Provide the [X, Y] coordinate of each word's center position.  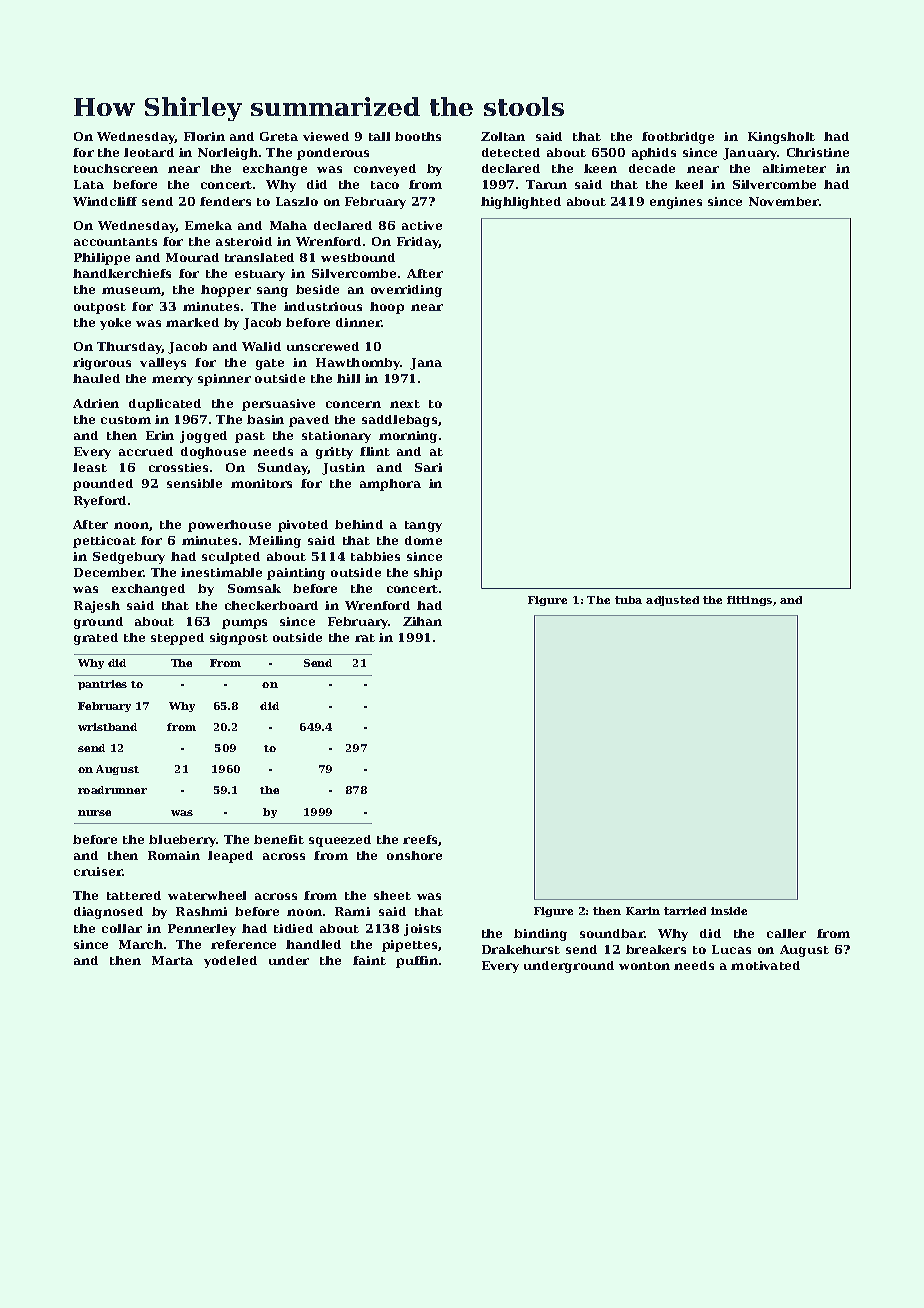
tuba [628, 600]
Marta [172, 960]
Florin [204, 136]
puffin [417, 962]
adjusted [672, 601]
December [109, 572]
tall [379, 136]
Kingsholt [781, 138]
